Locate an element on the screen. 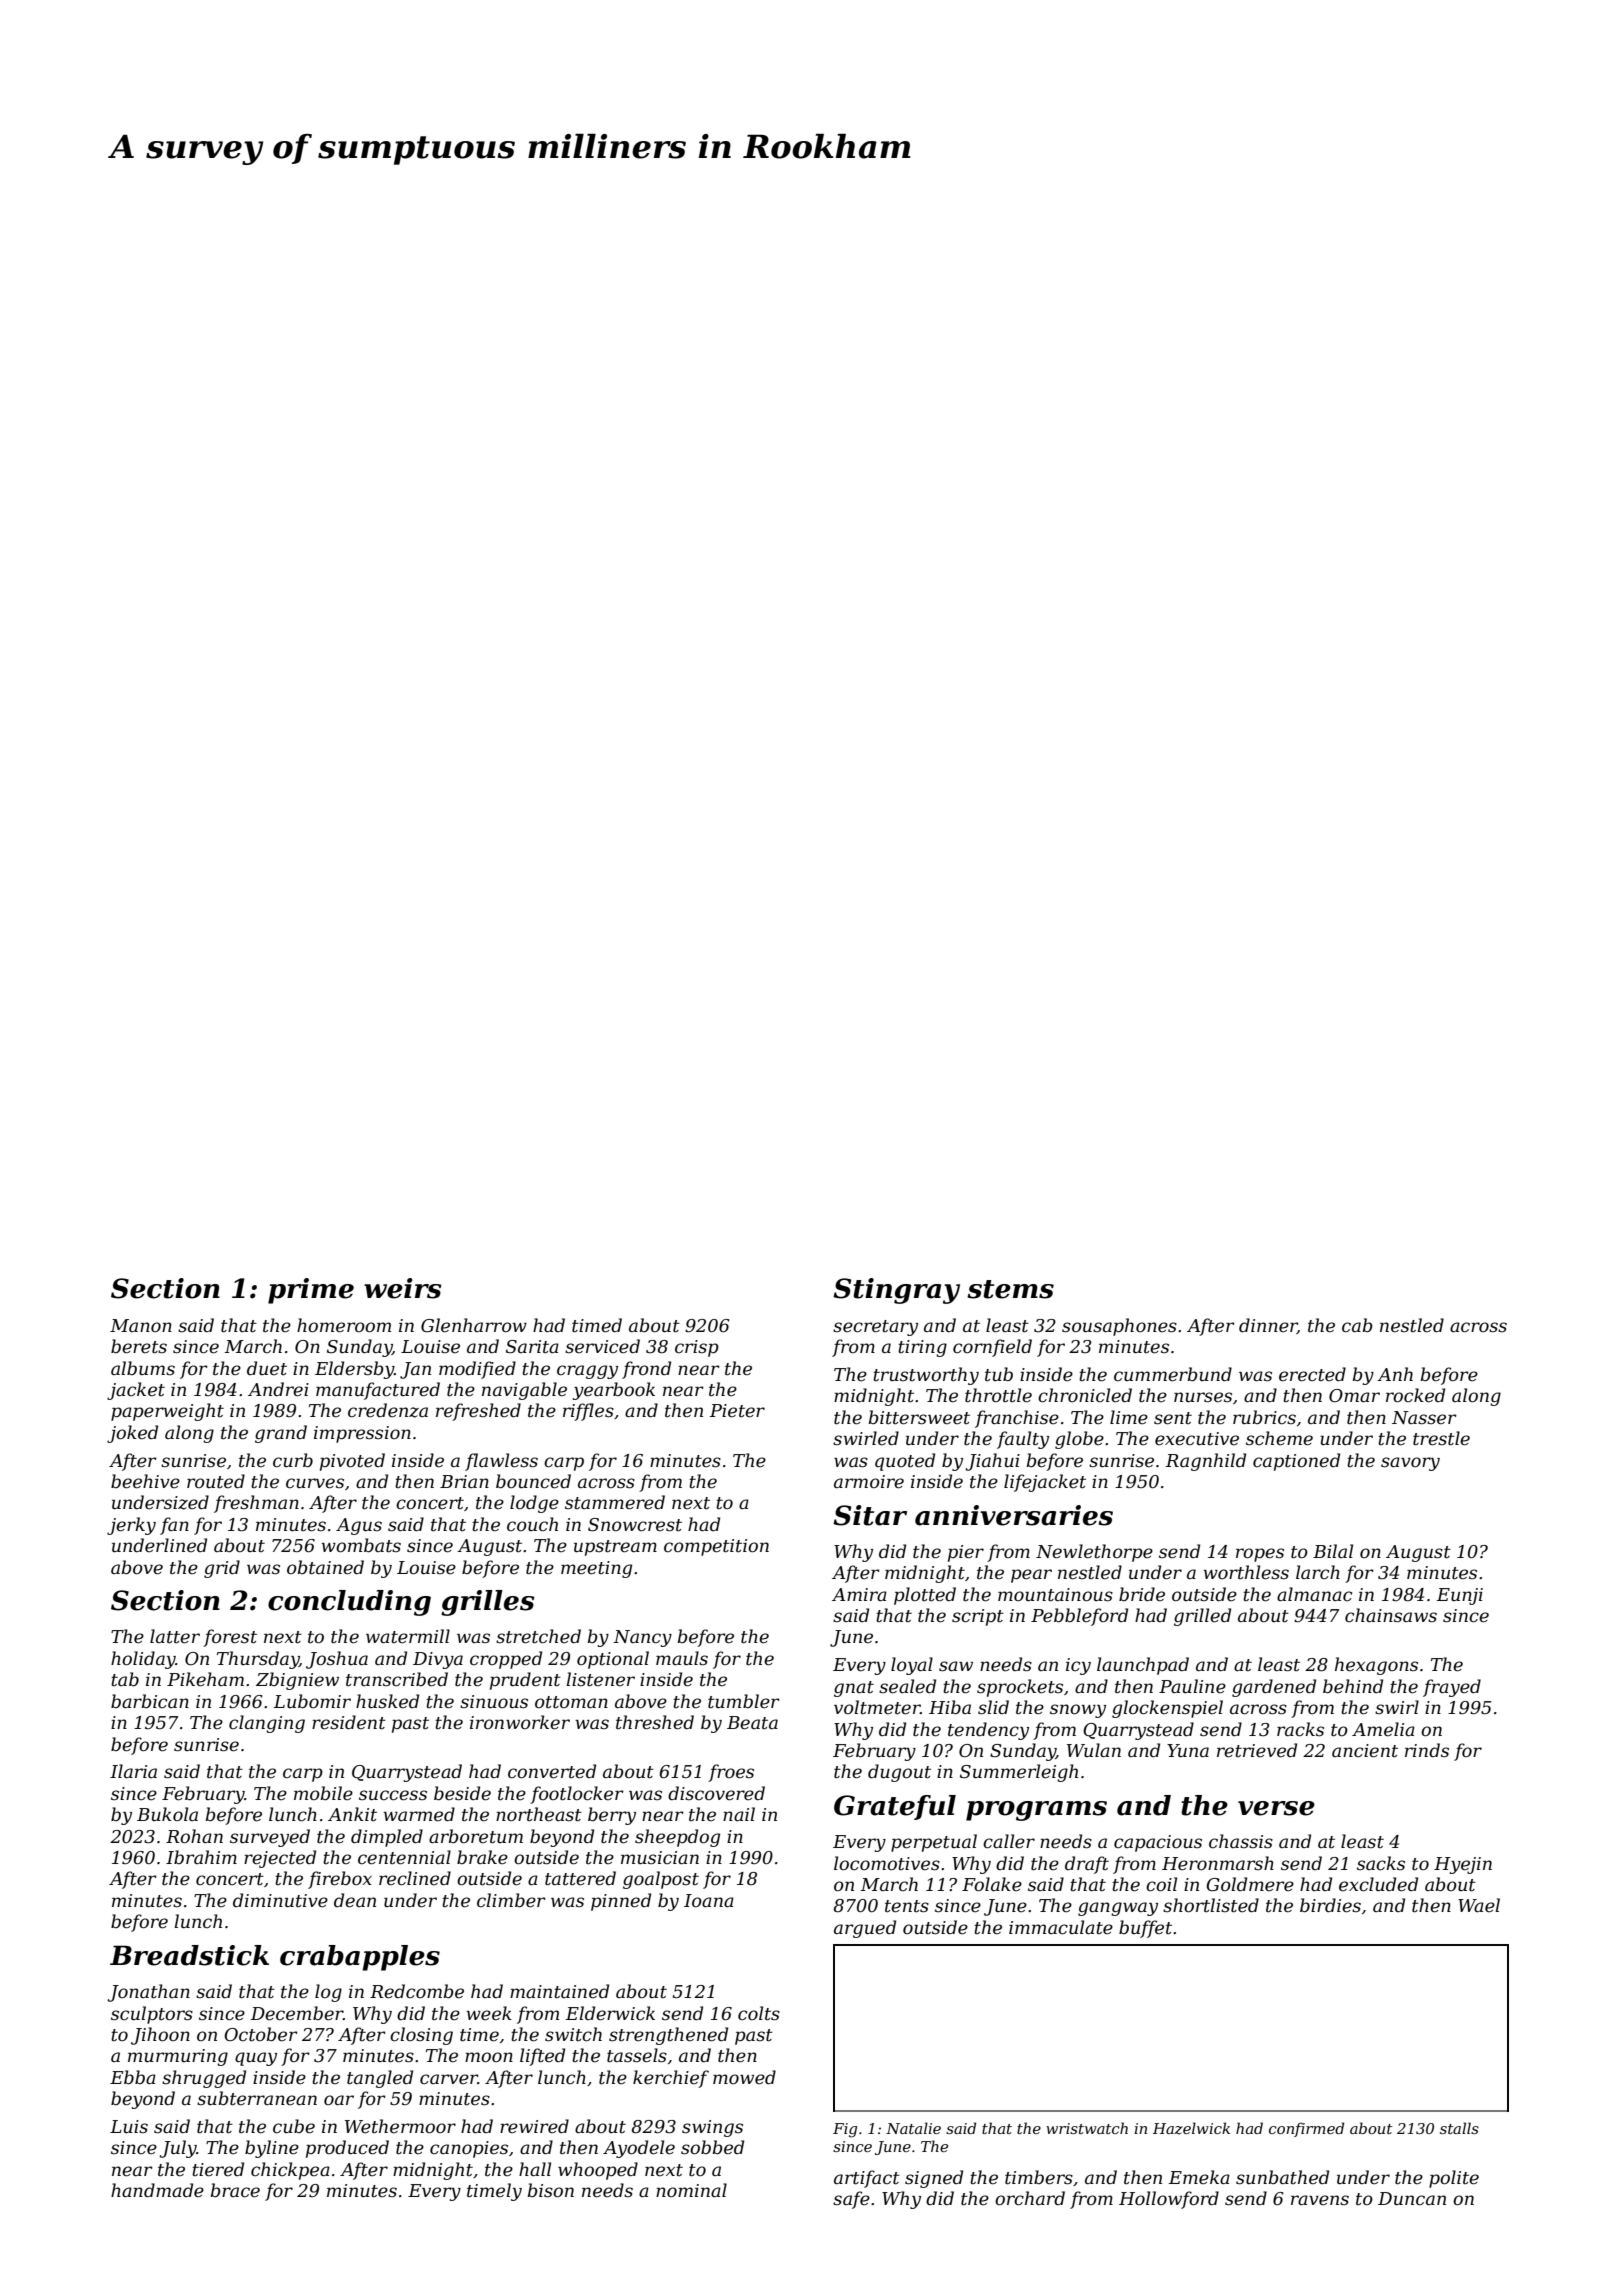 This screenshot has width=1620, height=2292. Joshua is located at coordinates (337, 1660).
